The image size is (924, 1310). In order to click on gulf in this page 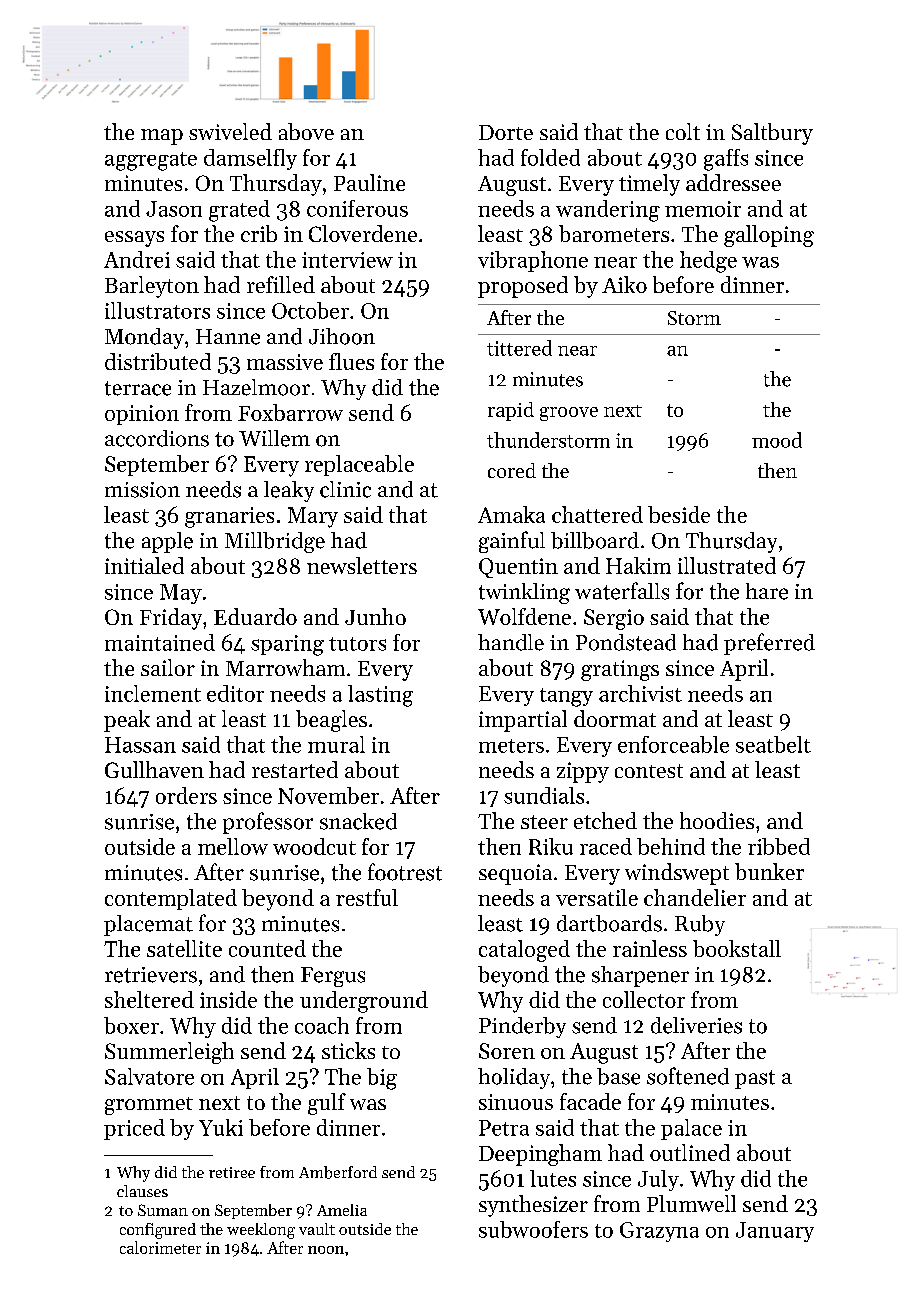, I will do `click(327, 1104)`.
